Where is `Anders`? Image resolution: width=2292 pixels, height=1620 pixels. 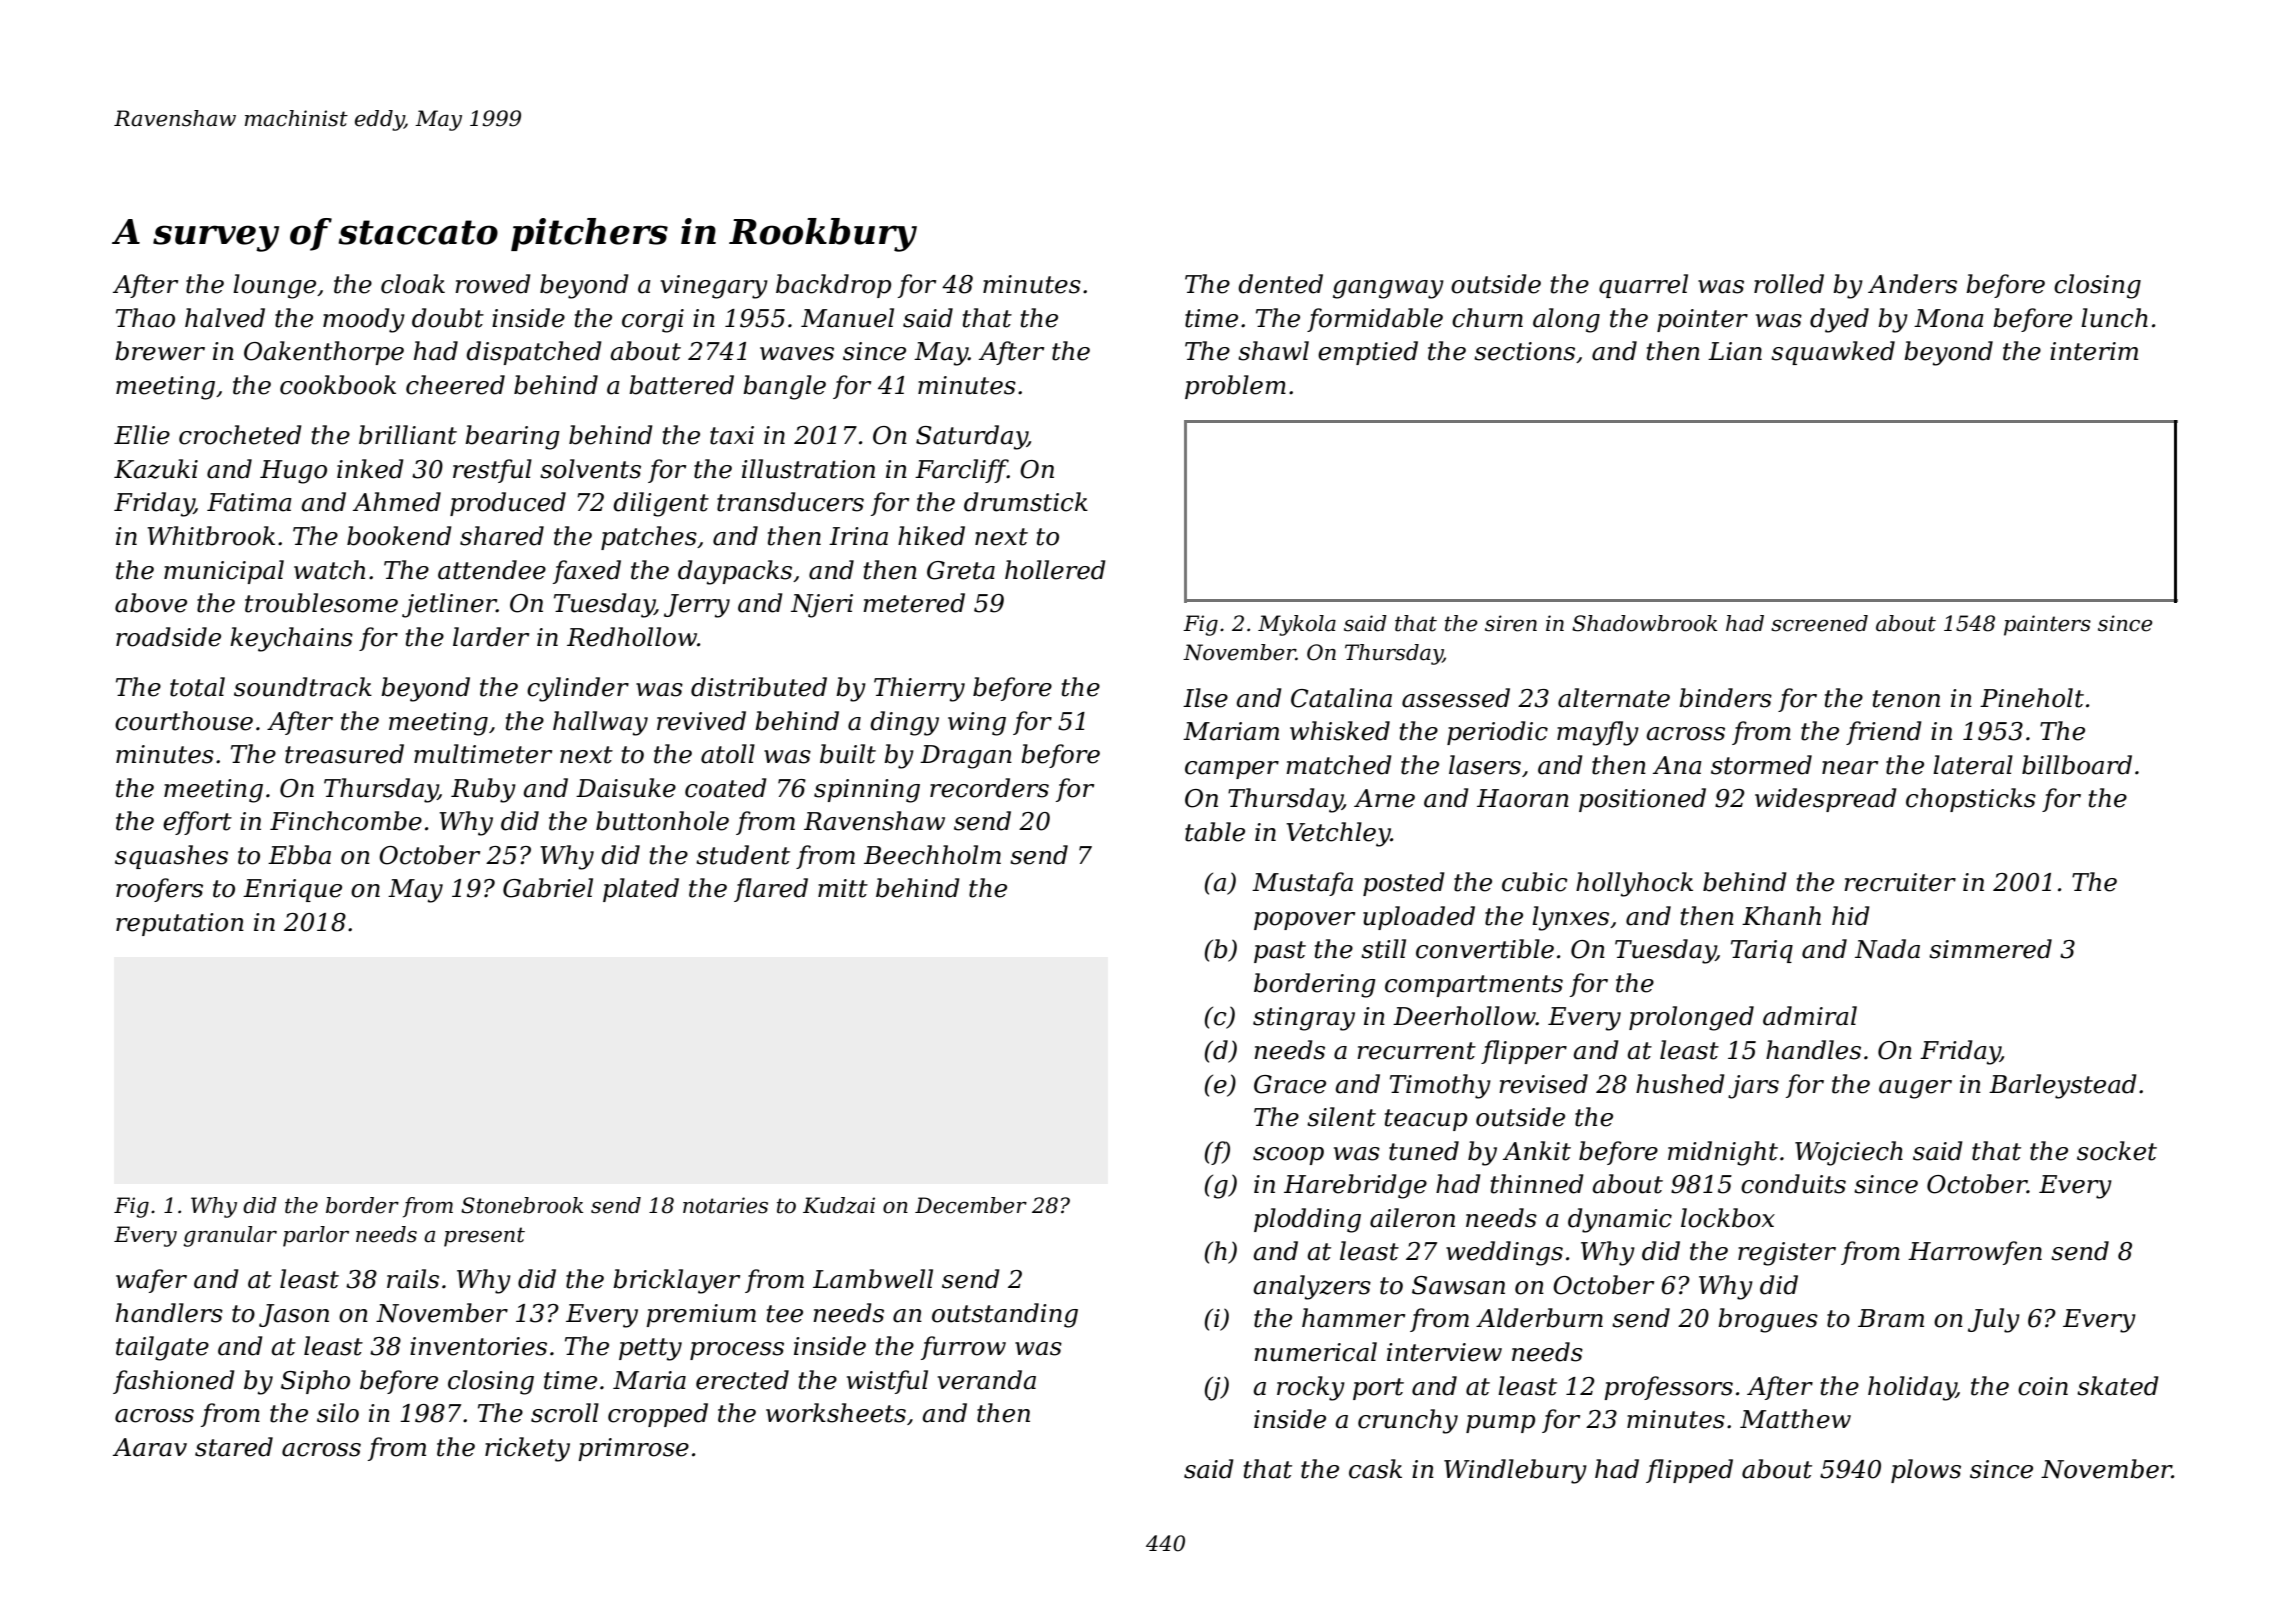
Anders is located at coordinates (1912, 284).
